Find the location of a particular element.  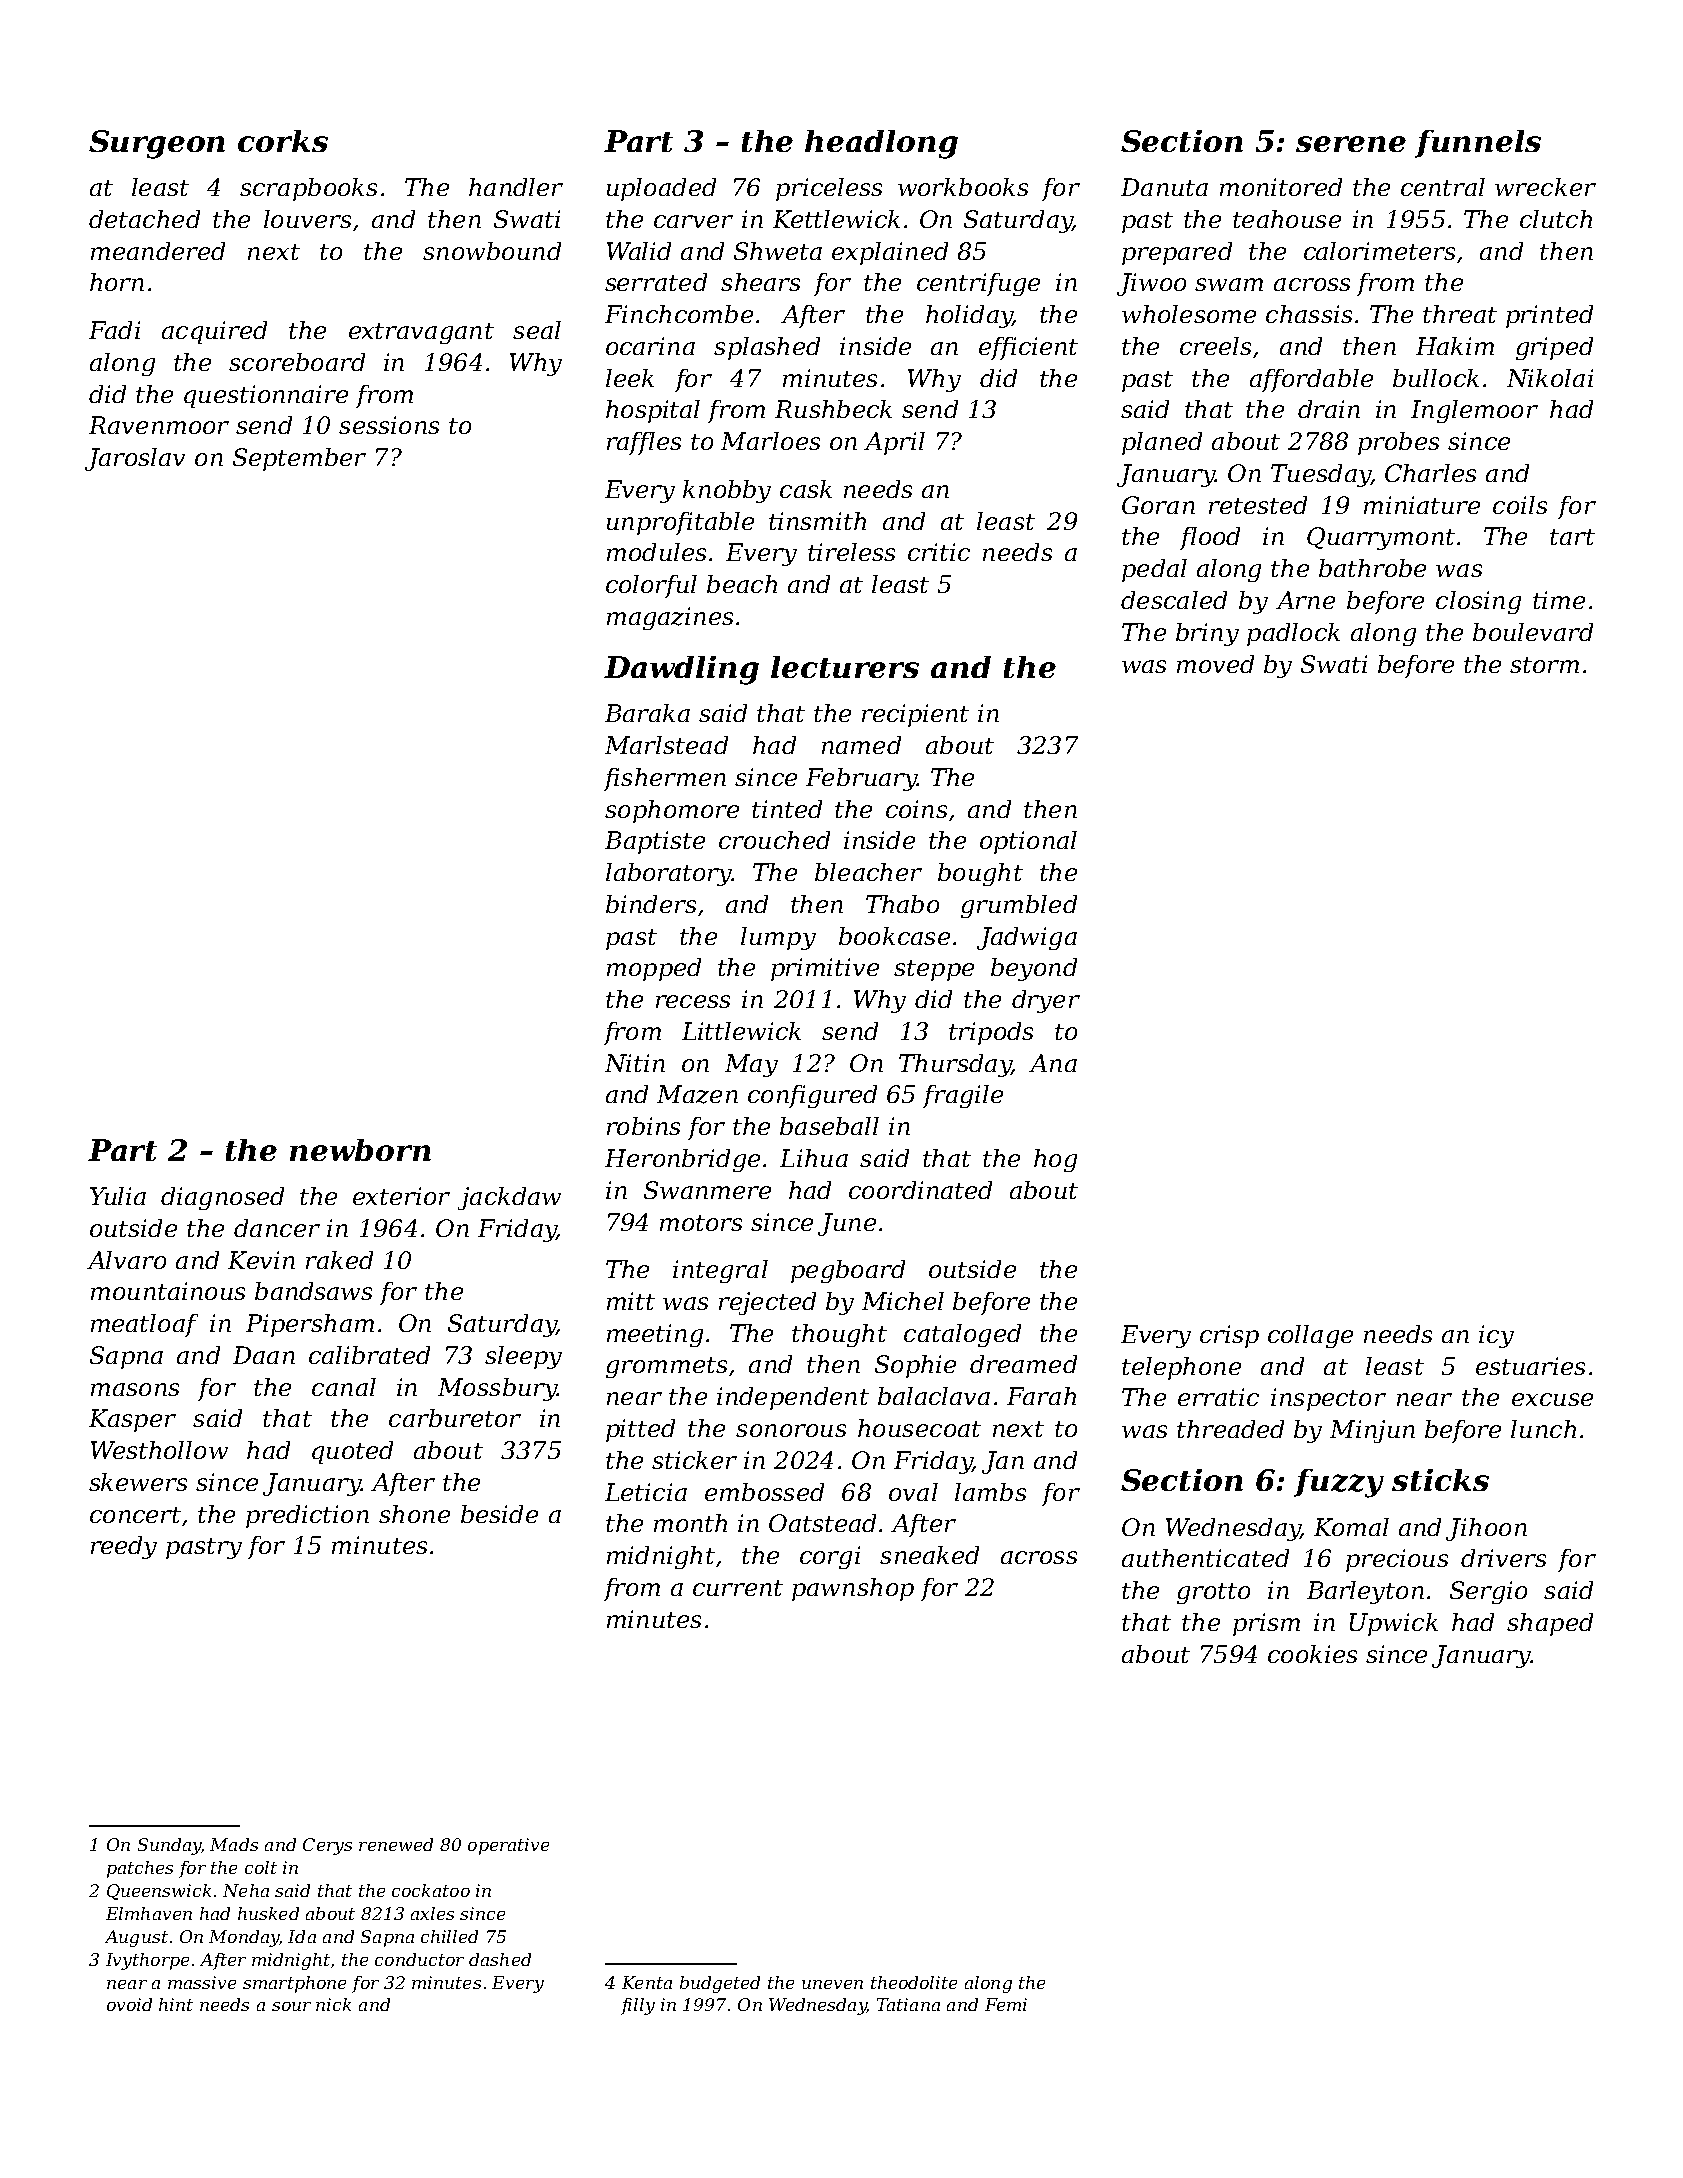

magazines is located at coordinates (670, 618).
